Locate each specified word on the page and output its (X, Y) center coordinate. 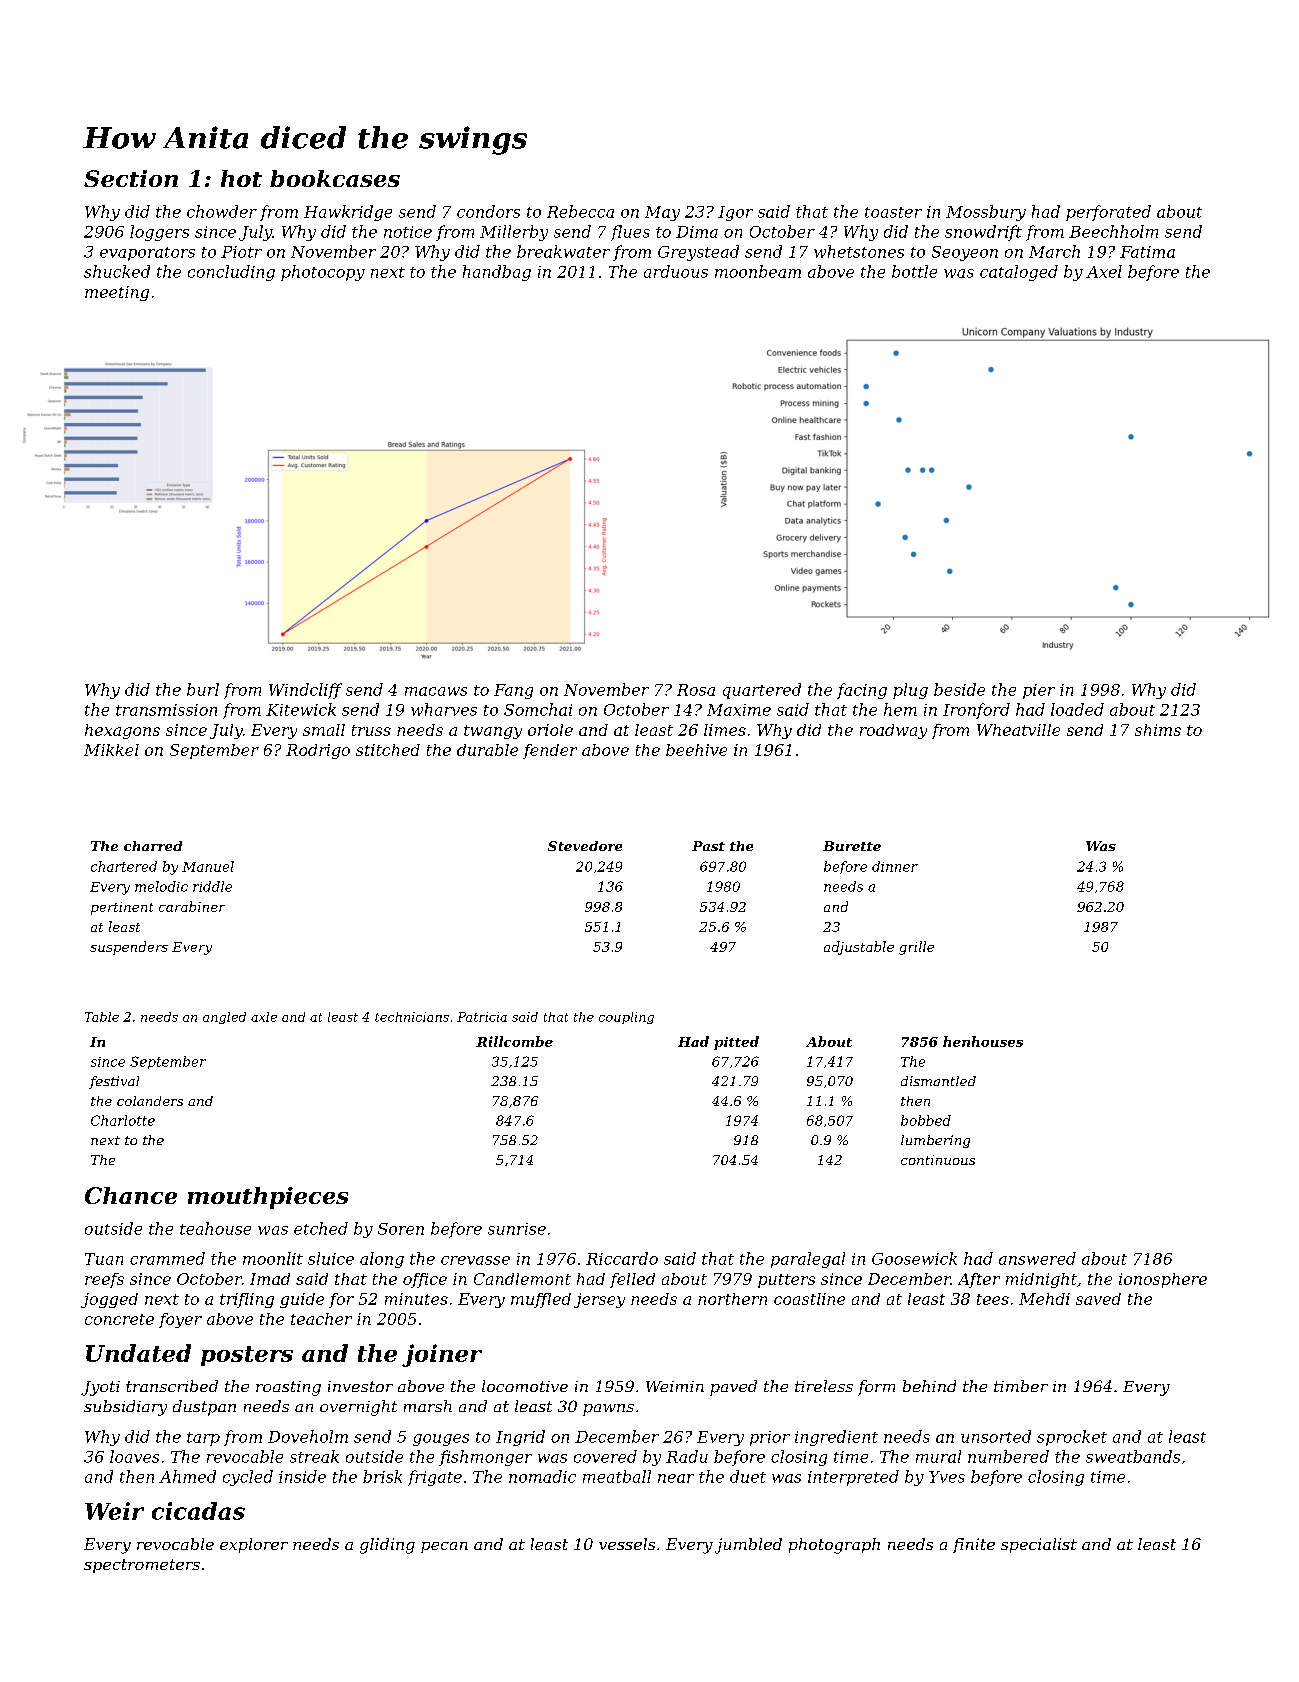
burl (203, 689)
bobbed (926, 1120)
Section (131, 178)
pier (1039, 691)
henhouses (983, 1041)
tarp (203, 1439)
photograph (834, 1546)
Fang (513, 691)
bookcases (335, 178)
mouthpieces (268, 1198)
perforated (1108, 213)
